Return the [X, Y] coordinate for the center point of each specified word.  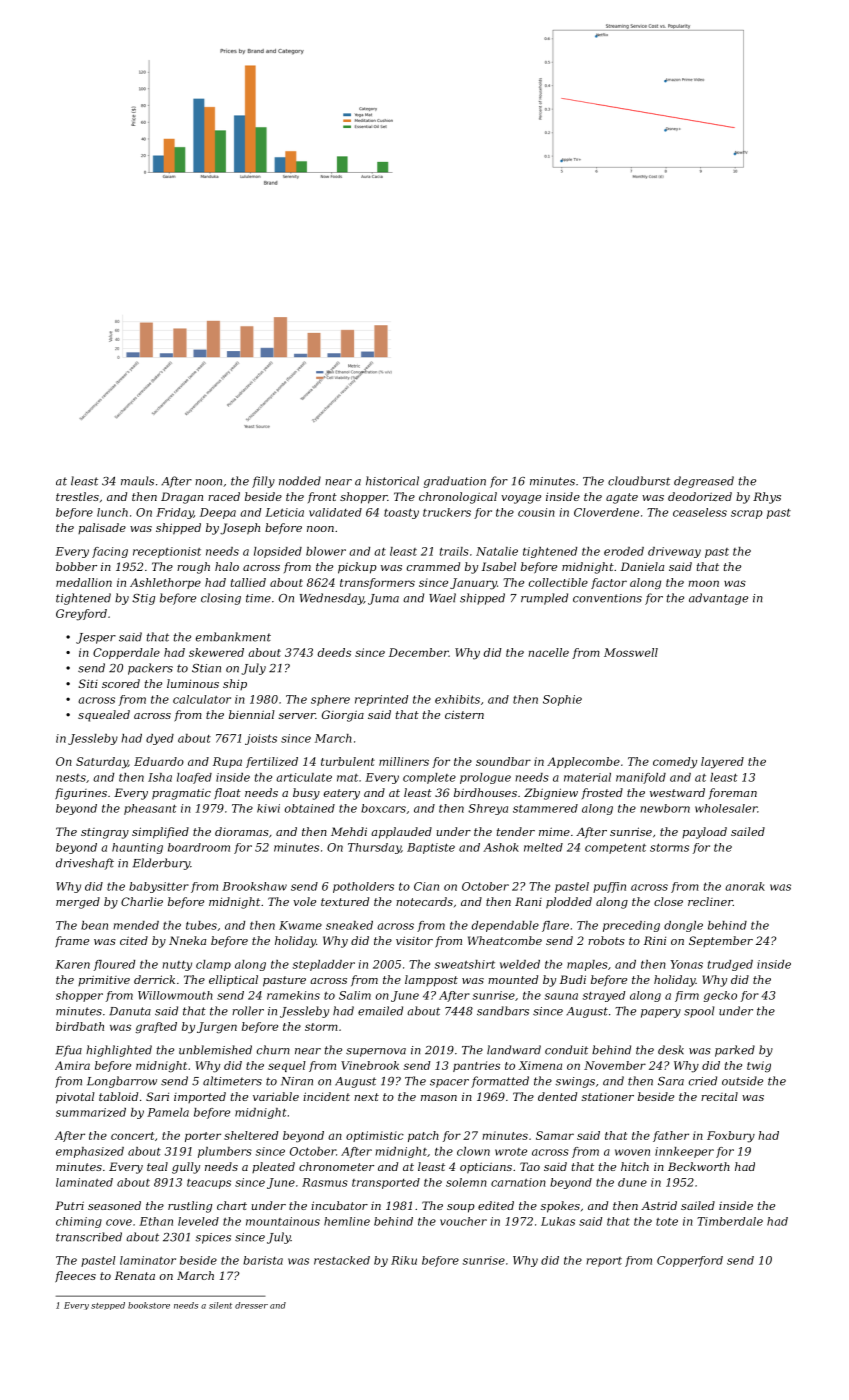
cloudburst [639, 481]
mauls [137, 481]
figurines [81, 794]
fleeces [75, 1277]
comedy [675, 763]
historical [392, 481]
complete [429, 778]
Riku [404, 1260]
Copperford [690, 1261]
